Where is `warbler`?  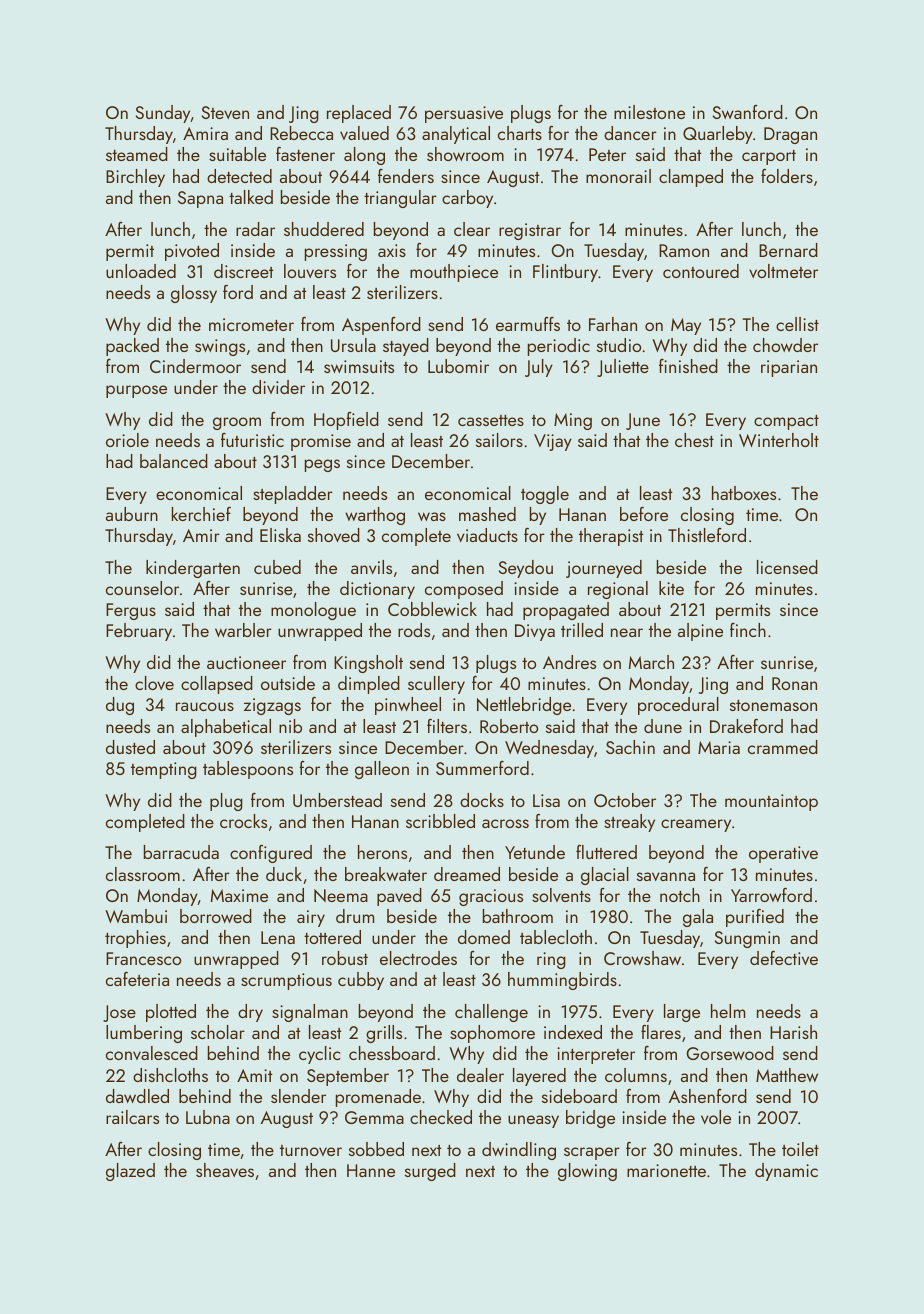 warbler is located at coordinates (243, 630).
